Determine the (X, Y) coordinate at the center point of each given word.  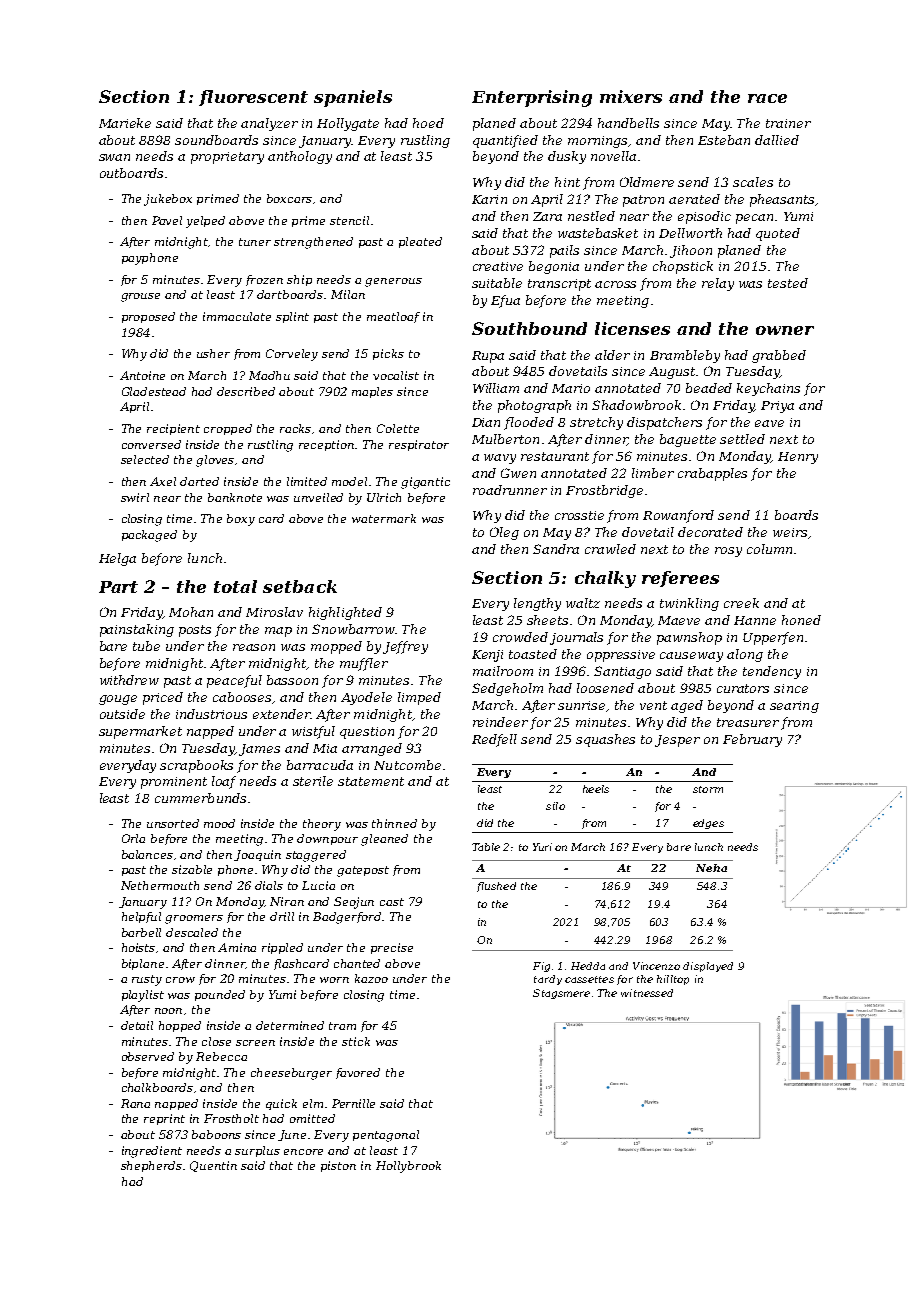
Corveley (292, 355)
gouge (118, 700)
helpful (141, 917)
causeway (691, 657)
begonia (554, 267)
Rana (135, 1103)
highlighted (345, 613)
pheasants (782, 200)
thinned (394, 823)
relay (718, 284)
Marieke (125, 123)
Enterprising (532, 98)
